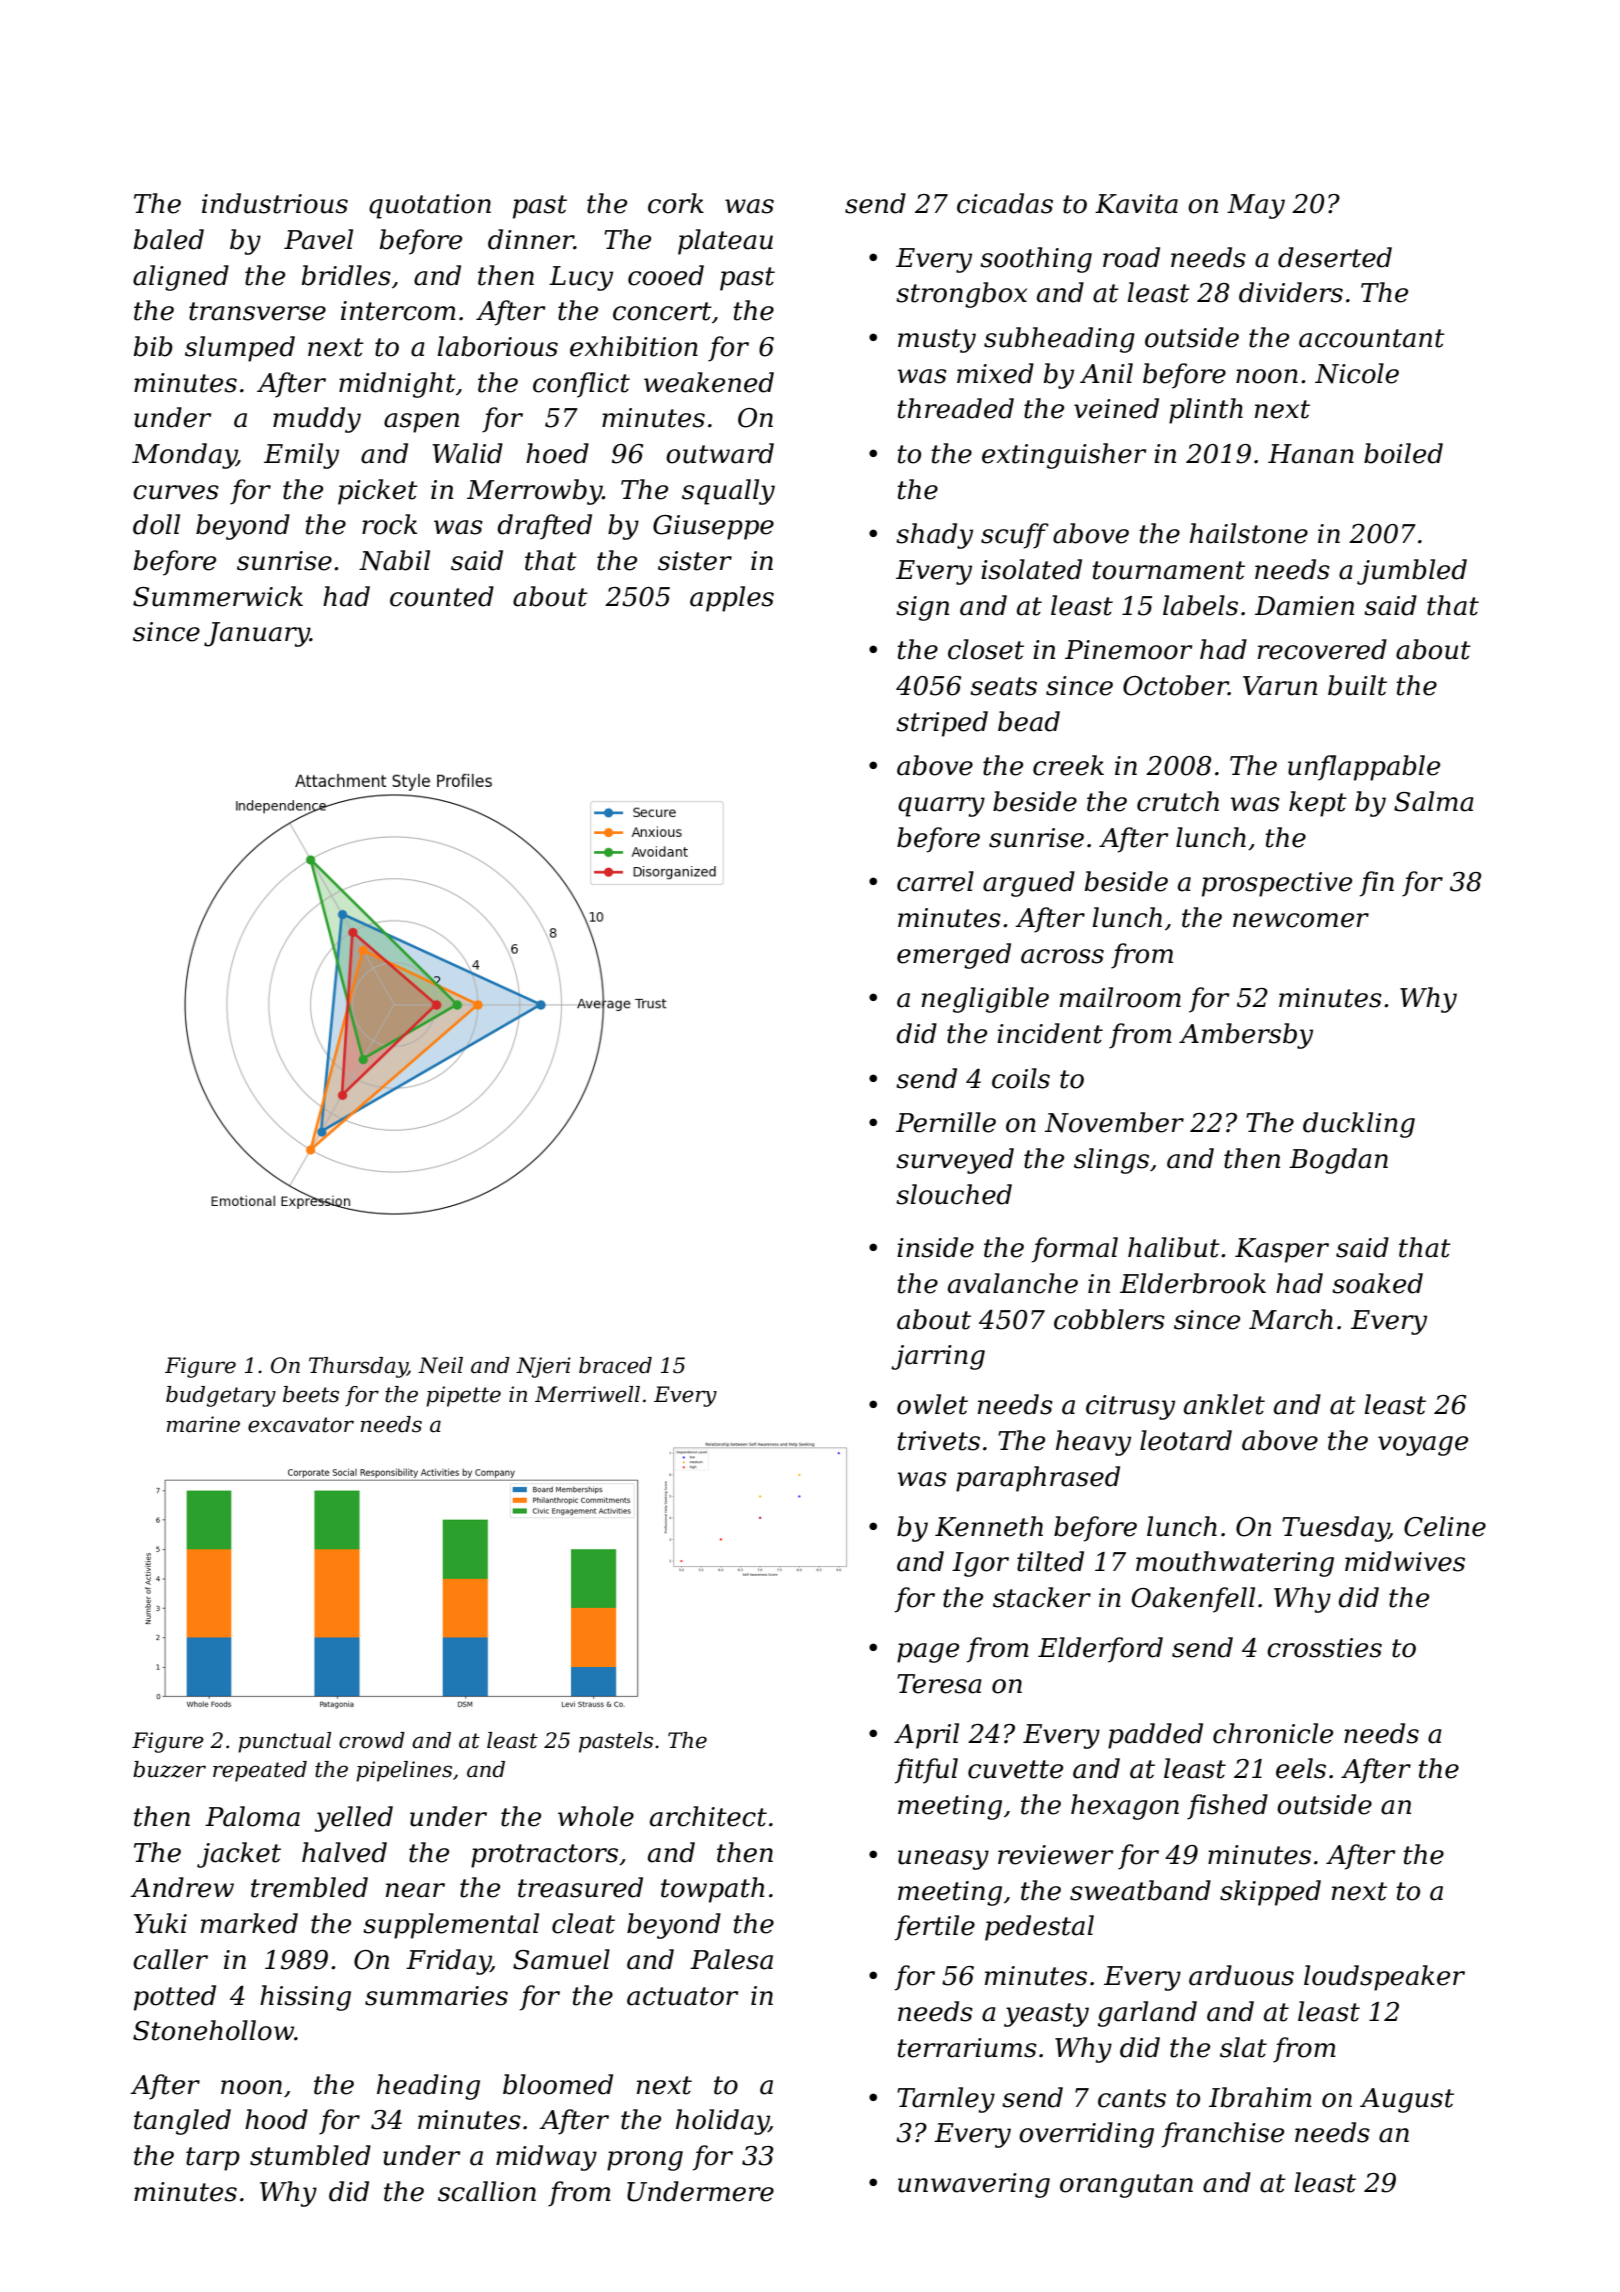 Image resolution: width=1620 pixels, height=2292 pixels. I want to click on uneasy, so click(943, 1860).
